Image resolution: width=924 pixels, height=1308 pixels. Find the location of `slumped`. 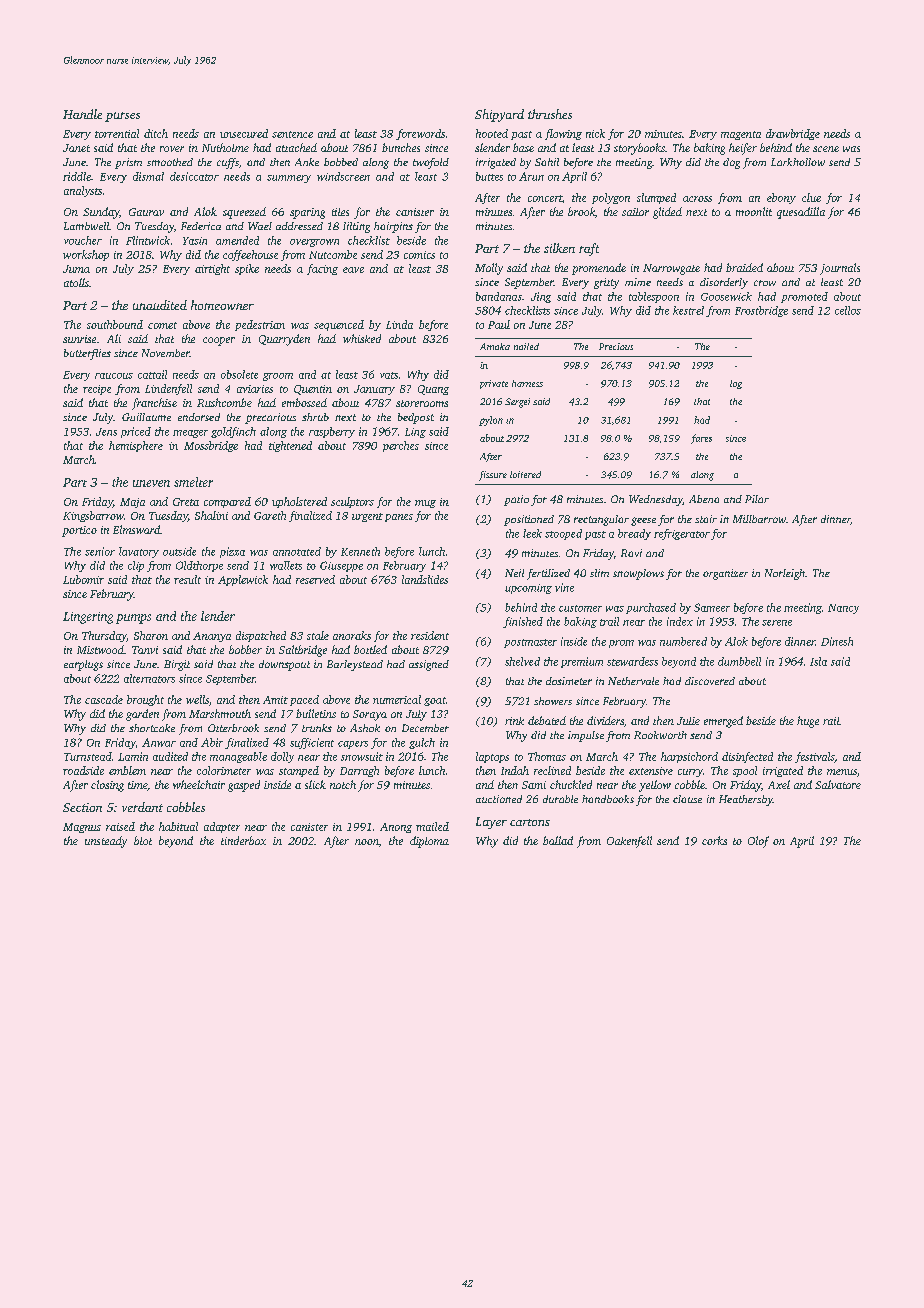

slumped is located at coordinates (656, 198).
